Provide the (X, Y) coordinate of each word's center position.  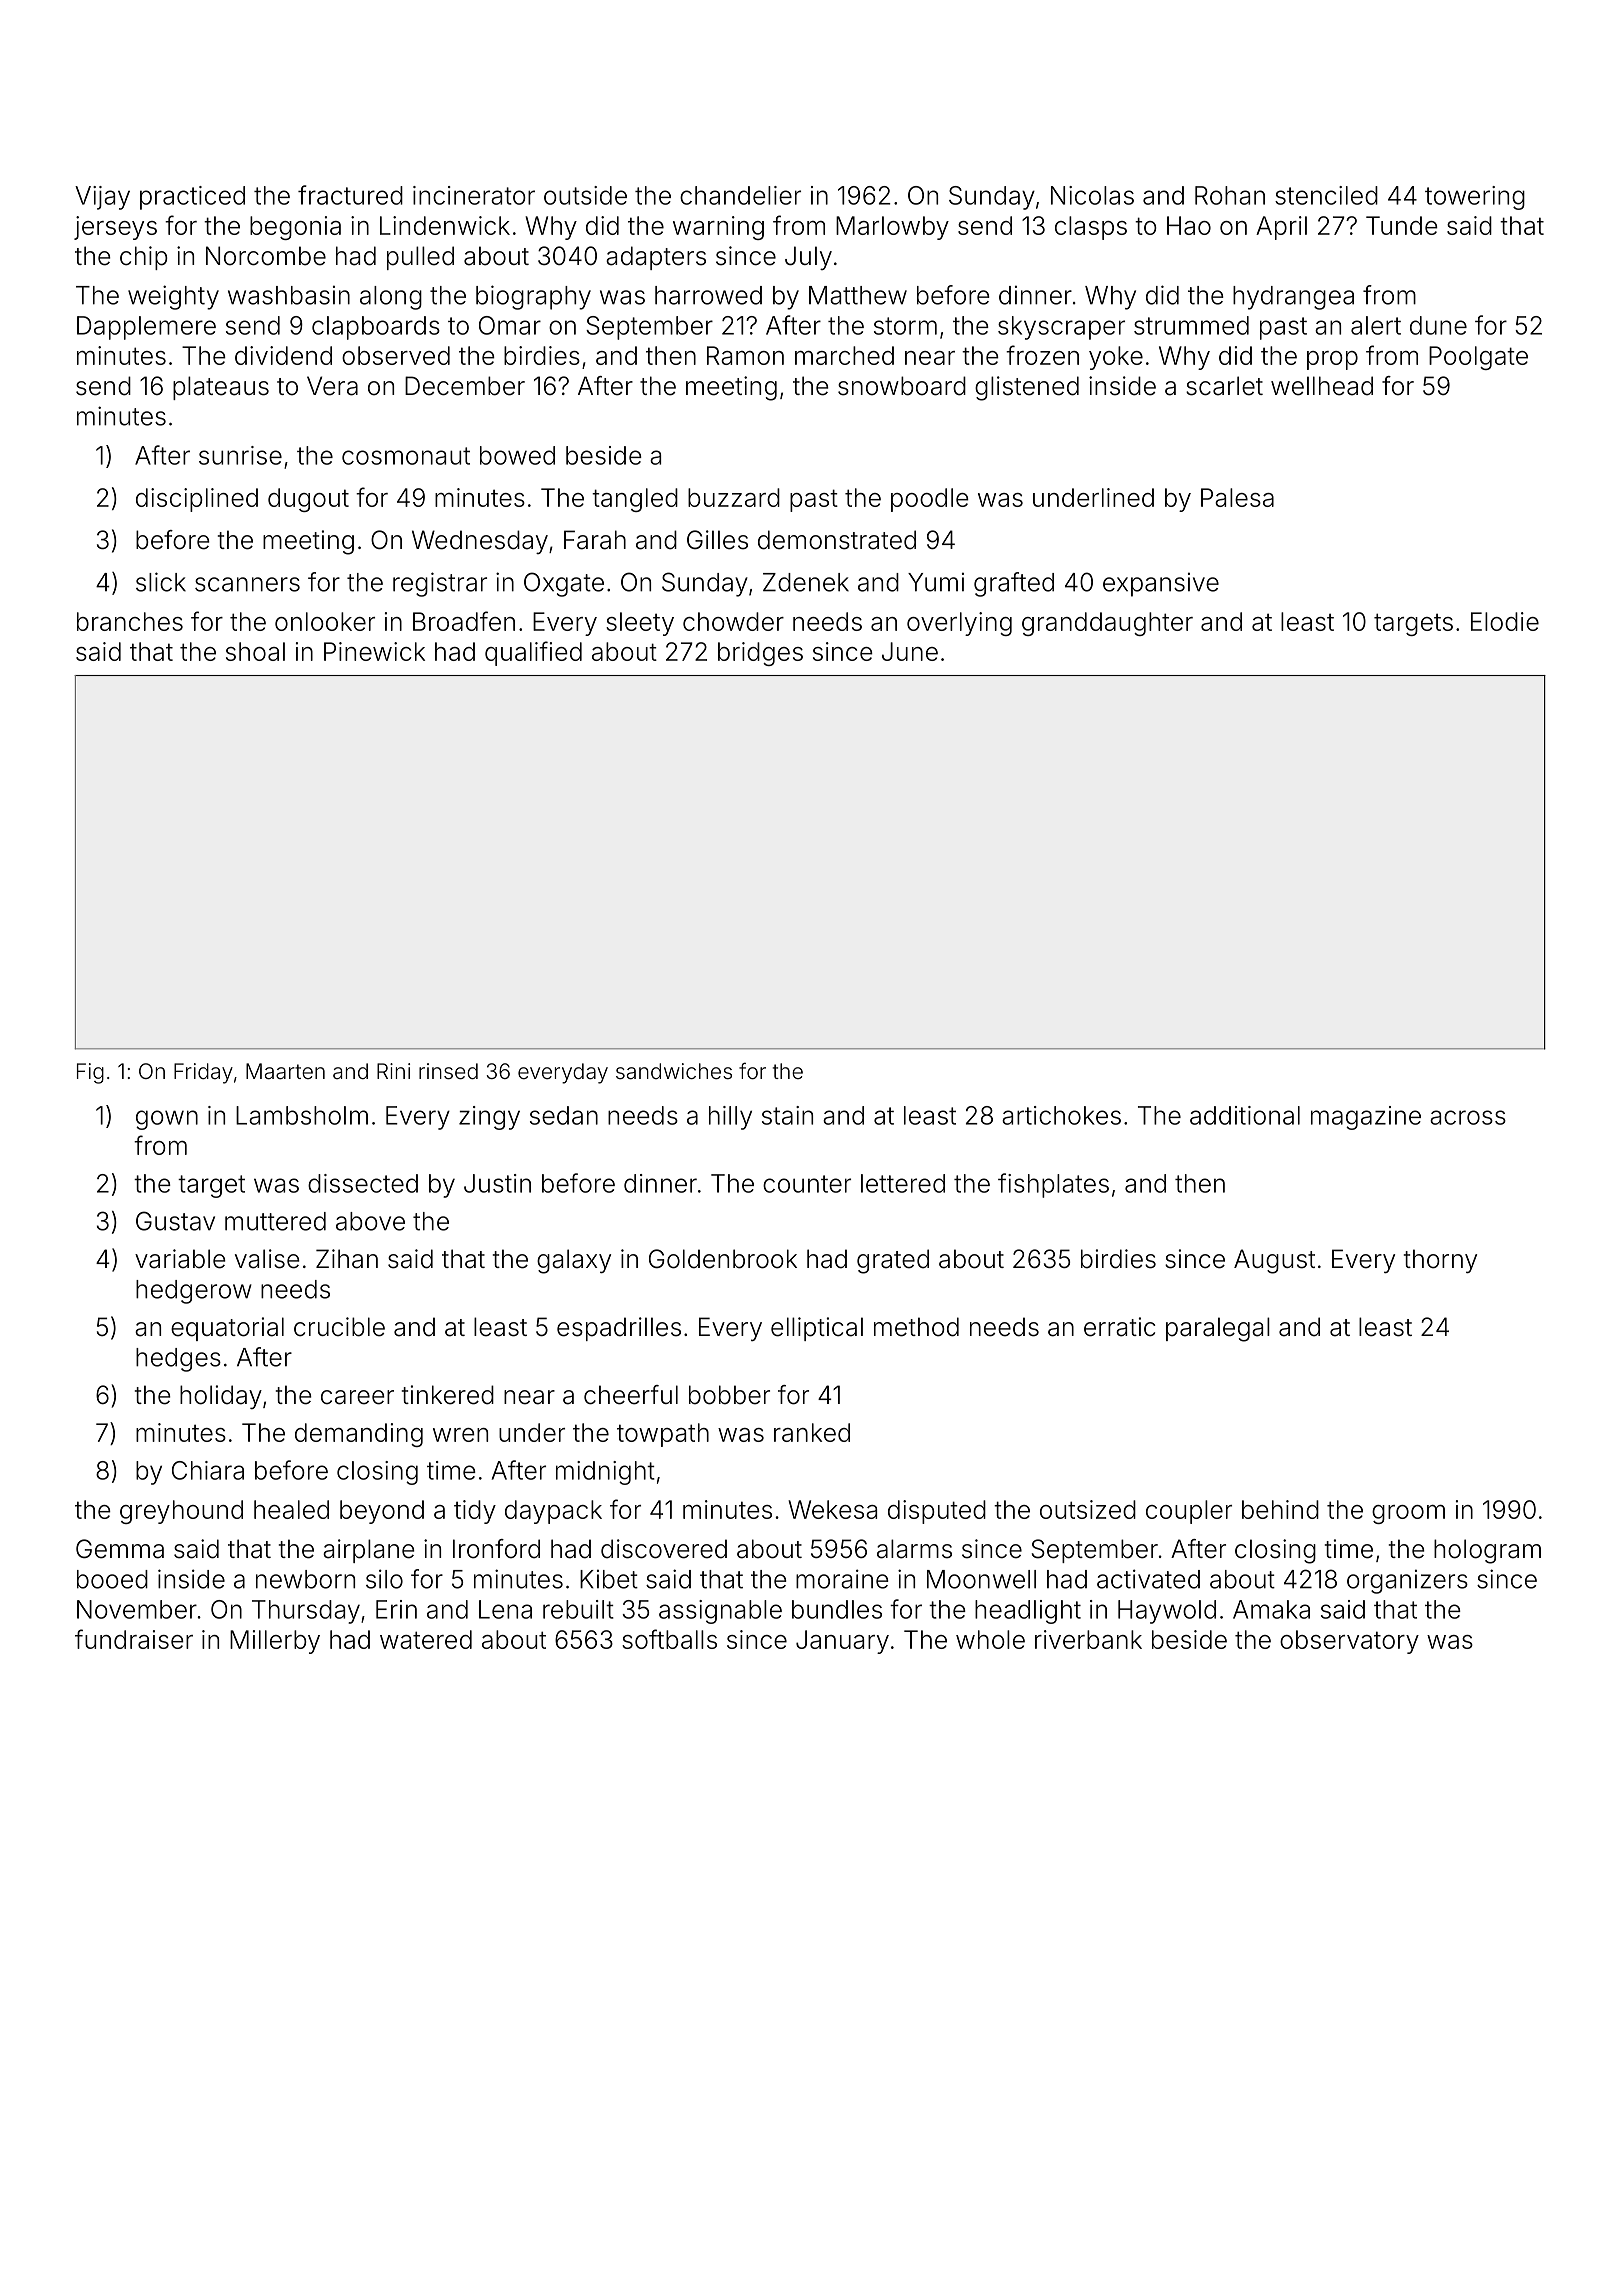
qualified (533, 653)
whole (990, 1639)
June (910, 651)
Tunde (1402, 225)
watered (426, 1639)
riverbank (1088, 1639)
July (808, 258)
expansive (1161, 584)
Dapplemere (146, 328)
